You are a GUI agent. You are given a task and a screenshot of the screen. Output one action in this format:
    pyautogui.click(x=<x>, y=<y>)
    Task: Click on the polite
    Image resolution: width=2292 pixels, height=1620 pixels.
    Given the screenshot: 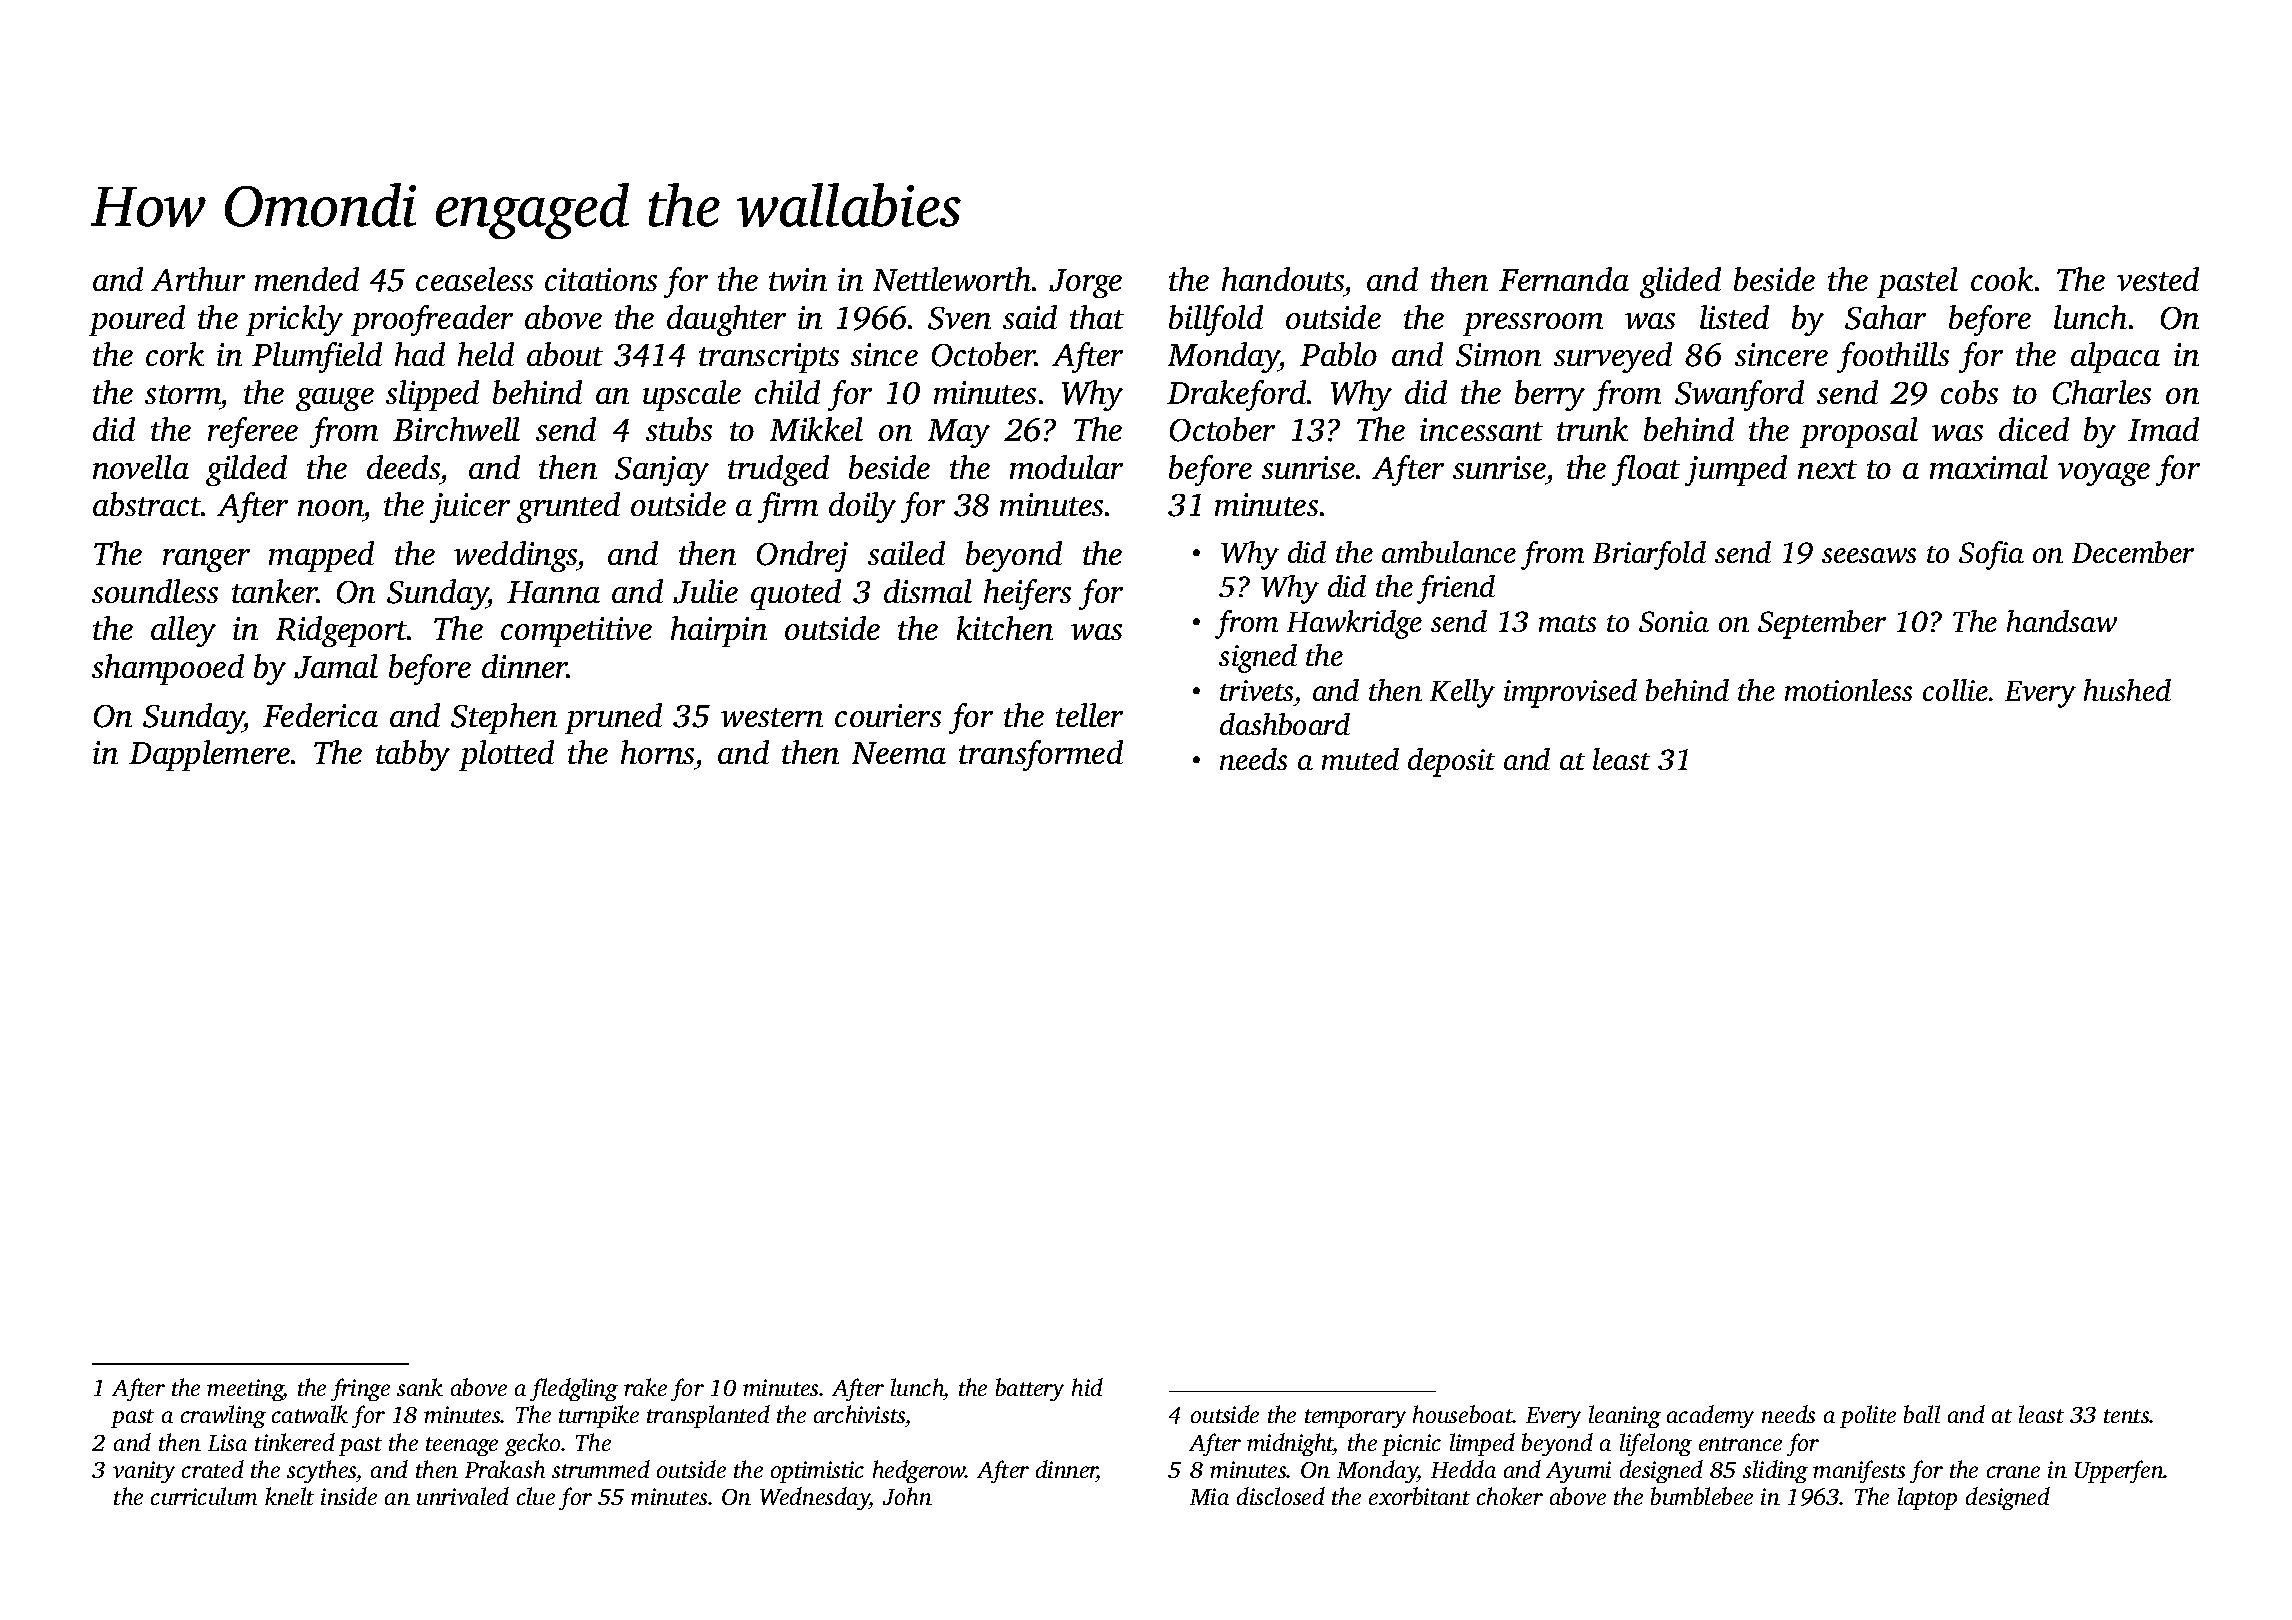 What is the action you would take?
    pyautogui.click(x=1868, y=1416)
